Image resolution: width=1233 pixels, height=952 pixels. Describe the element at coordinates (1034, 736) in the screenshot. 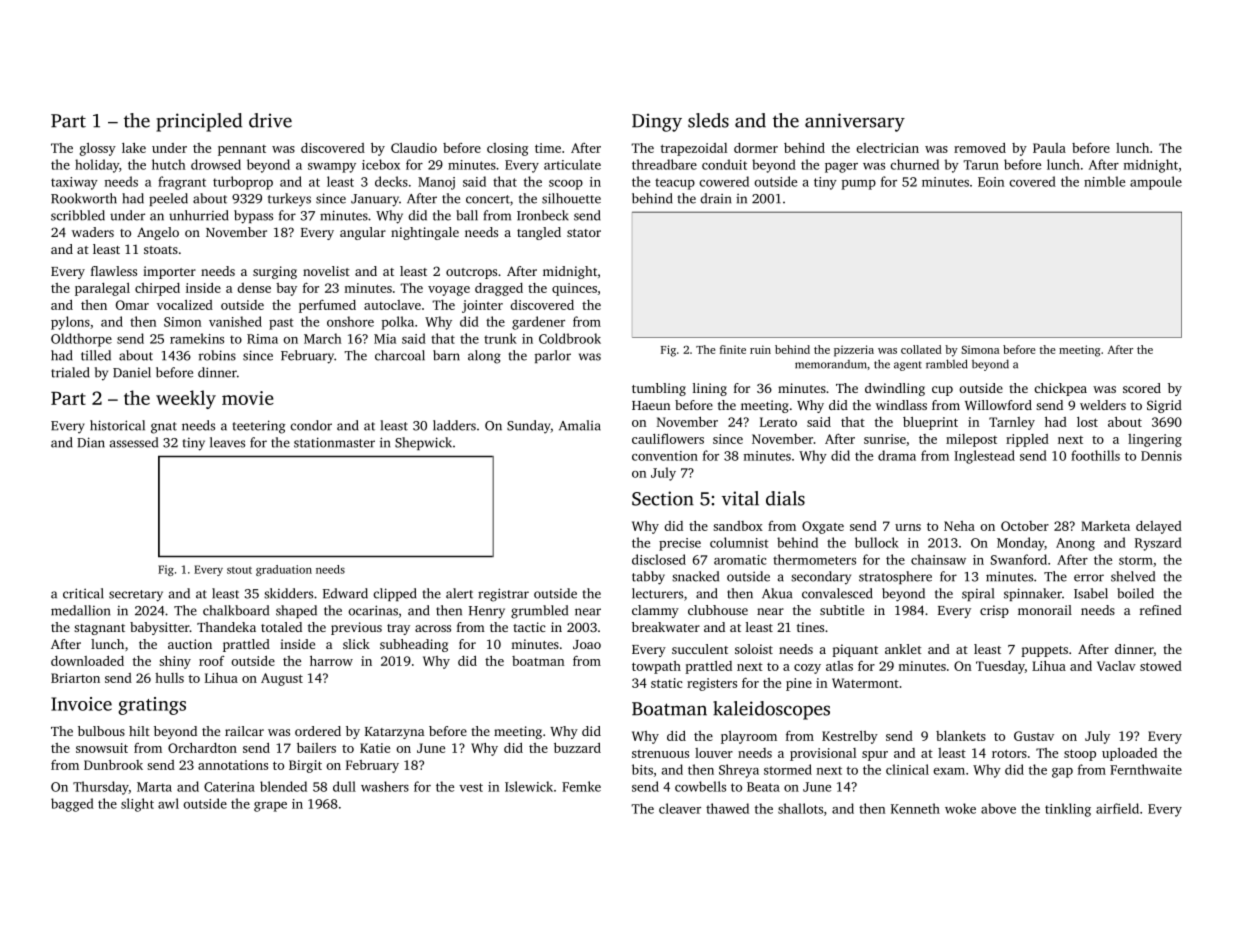

I see `Gustav` at that location.
